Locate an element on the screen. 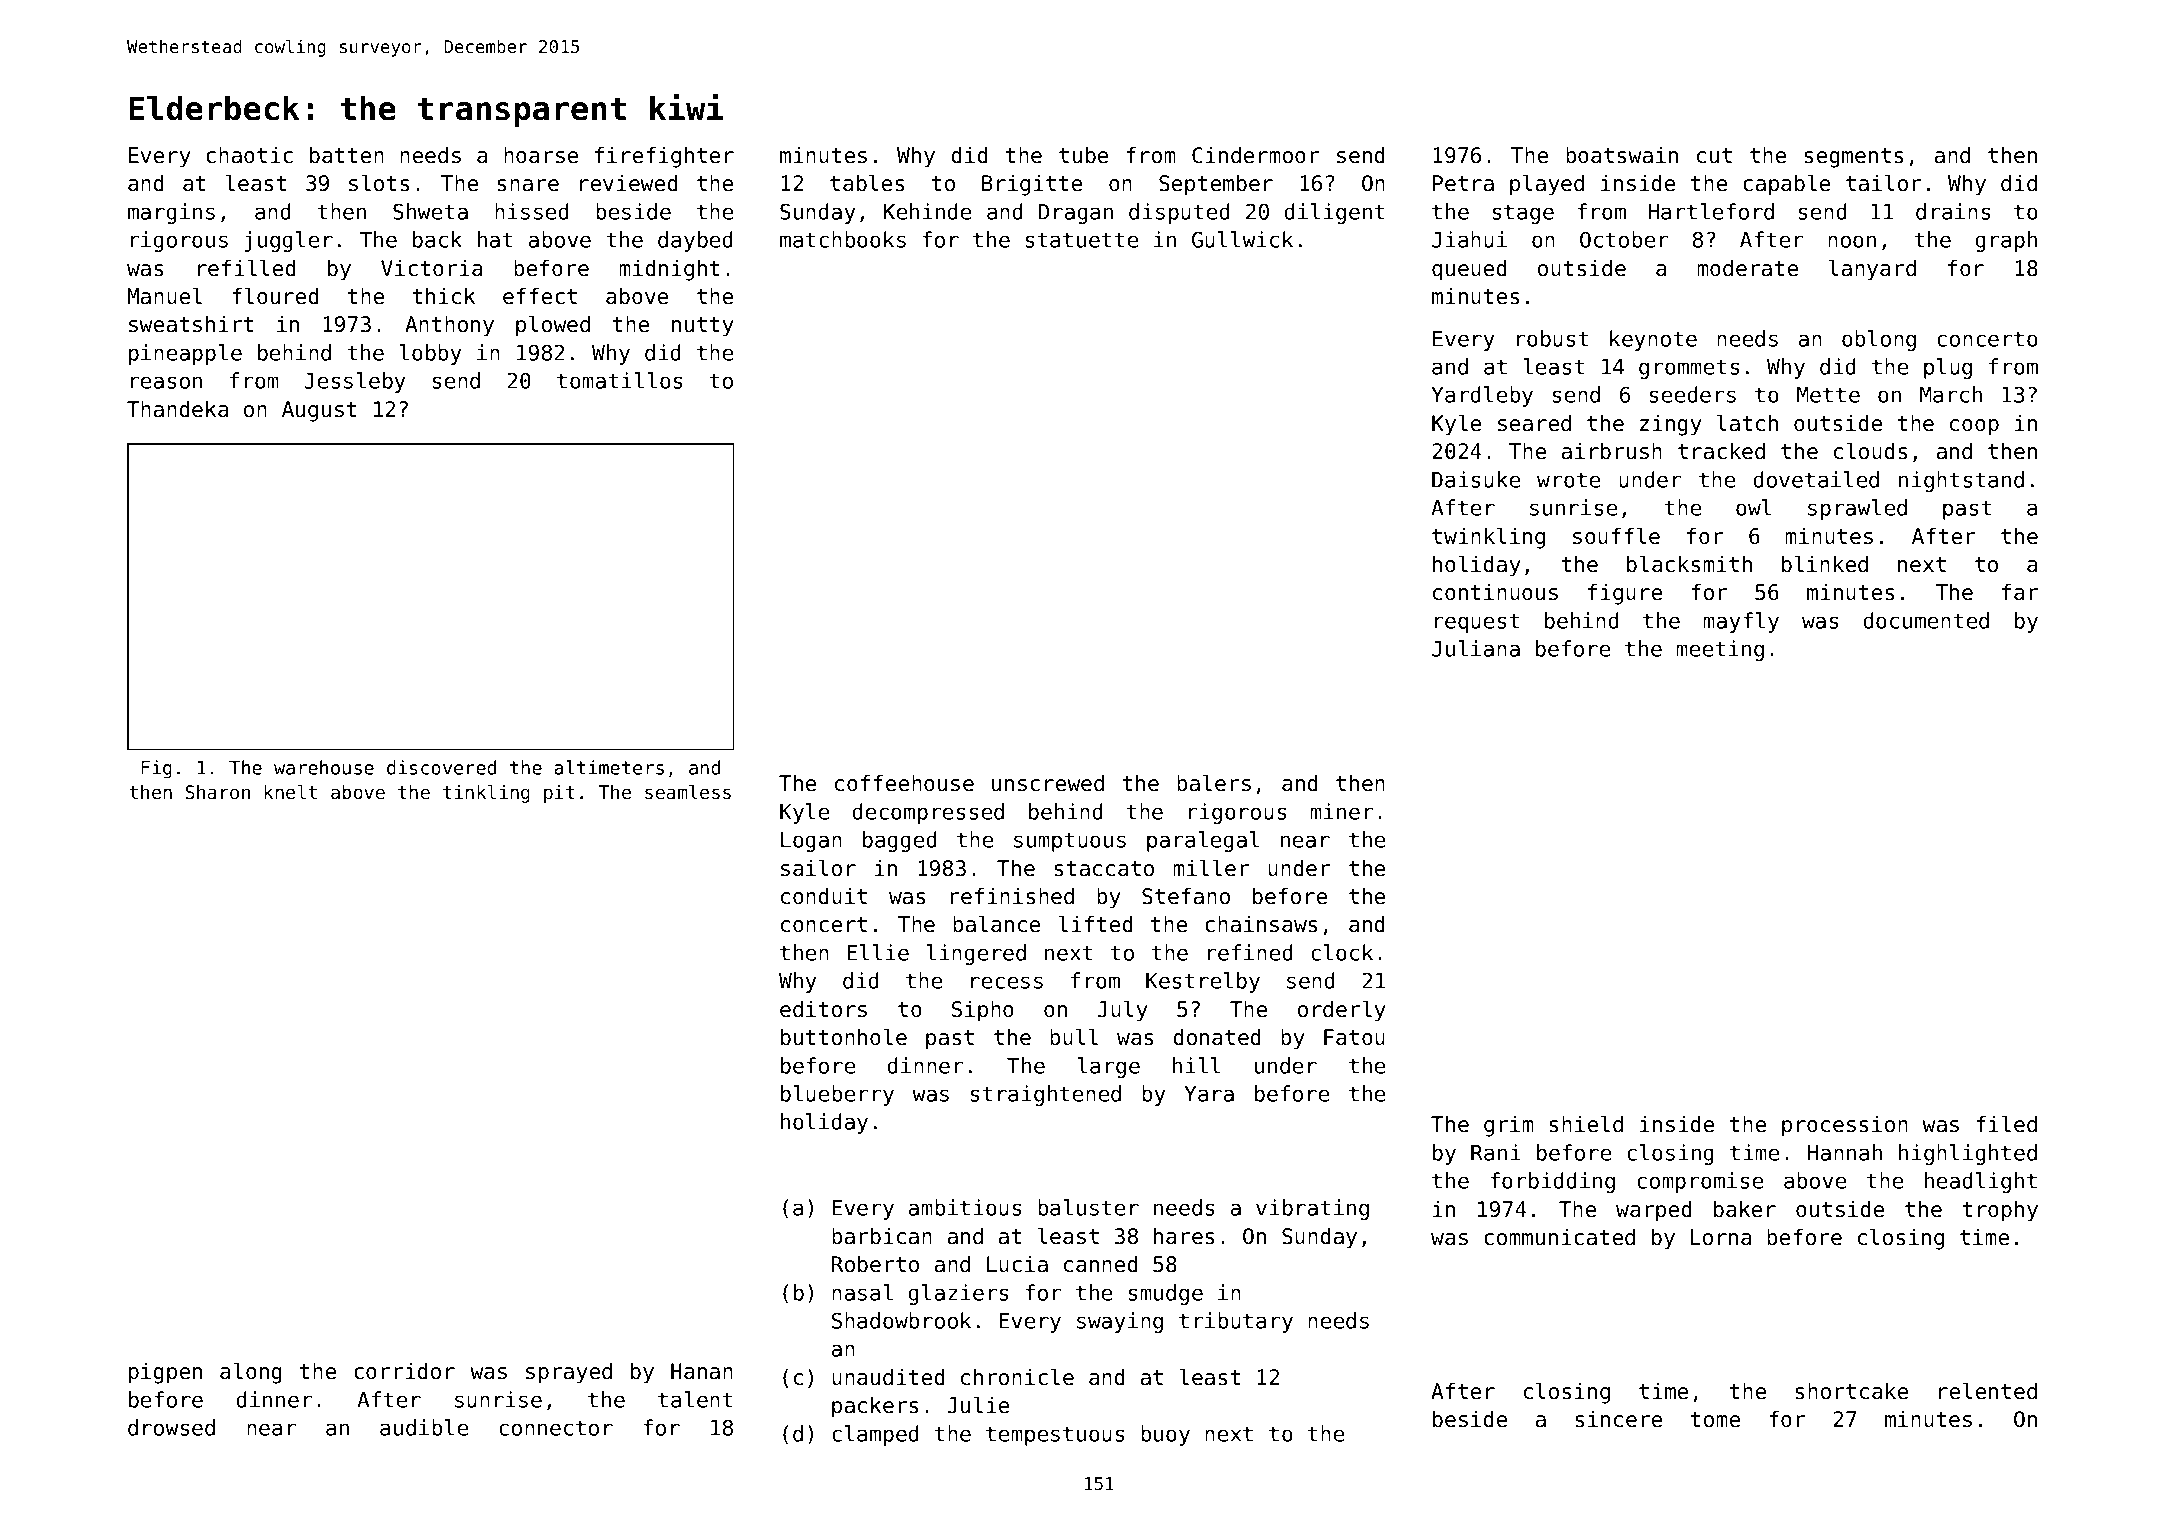  discovered is located at coordinates (441, 767).
